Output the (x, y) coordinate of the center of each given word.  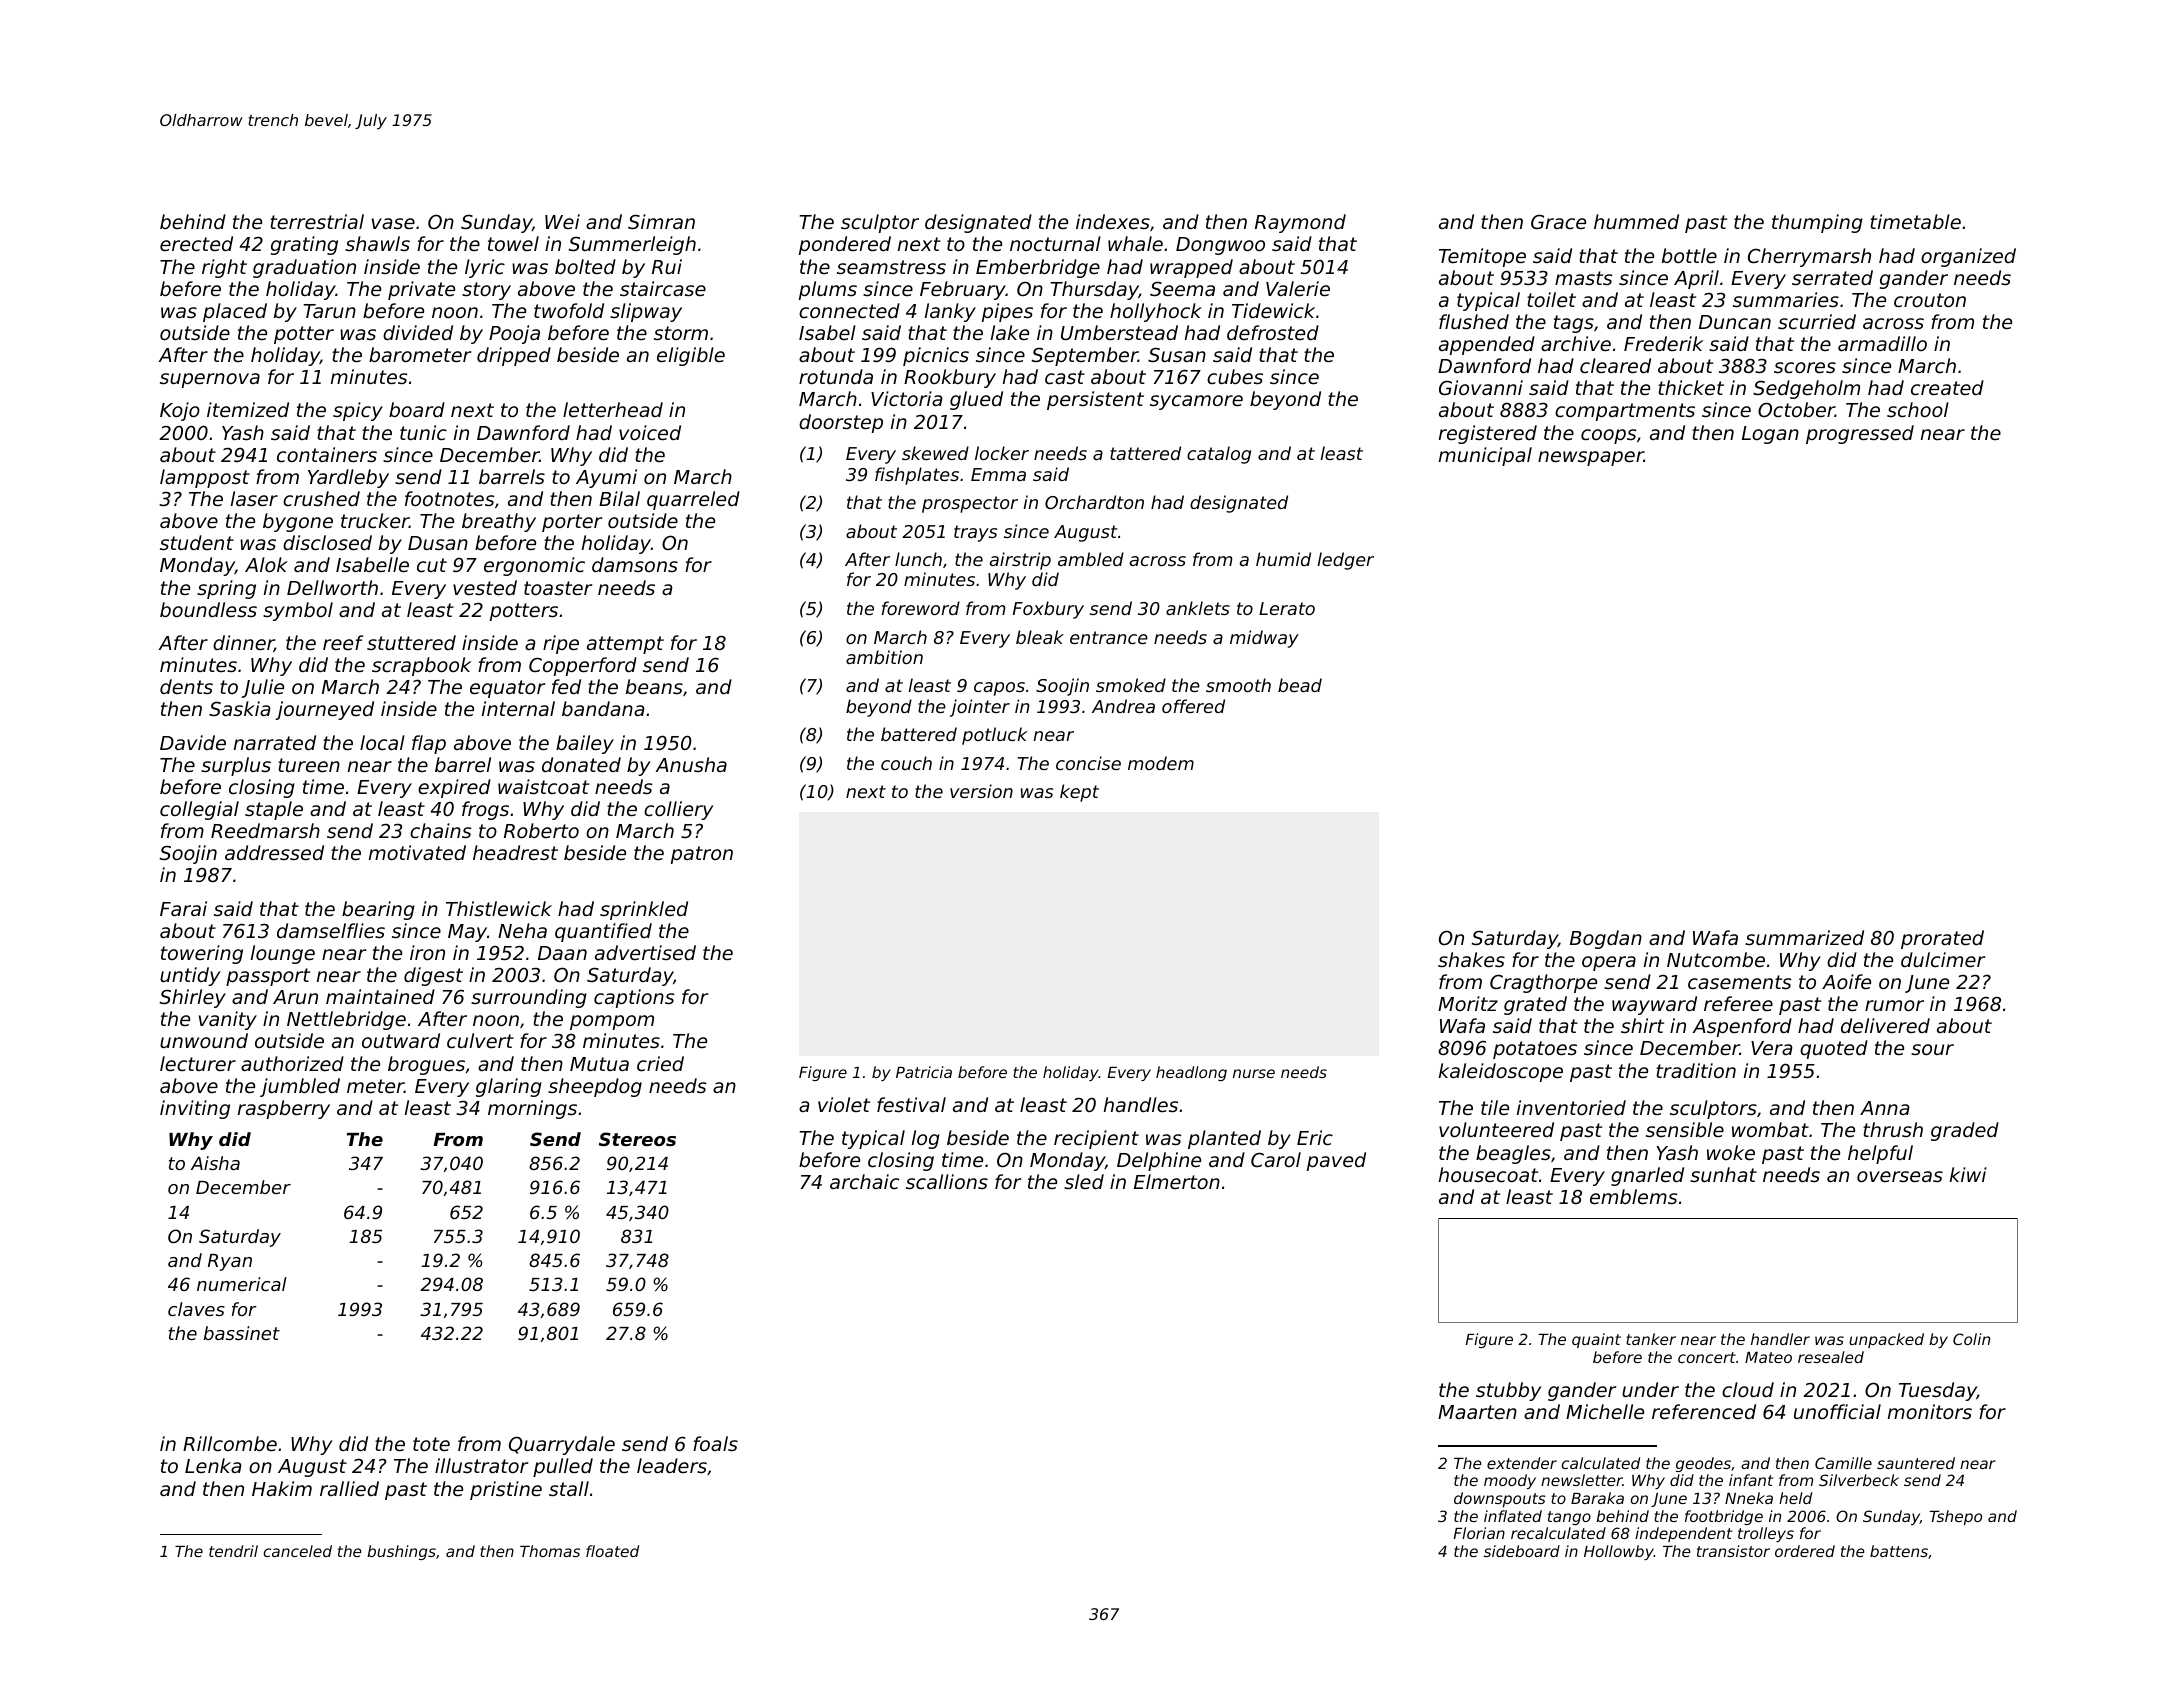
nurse (1254, 1073)
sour (1932, 1049)
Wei (562, 221)
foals (715, 1443)
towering (202, 954)
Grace (1558, 221)
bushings (401, 1552)
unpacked (1886, 1340)
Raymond (1300, 223)
